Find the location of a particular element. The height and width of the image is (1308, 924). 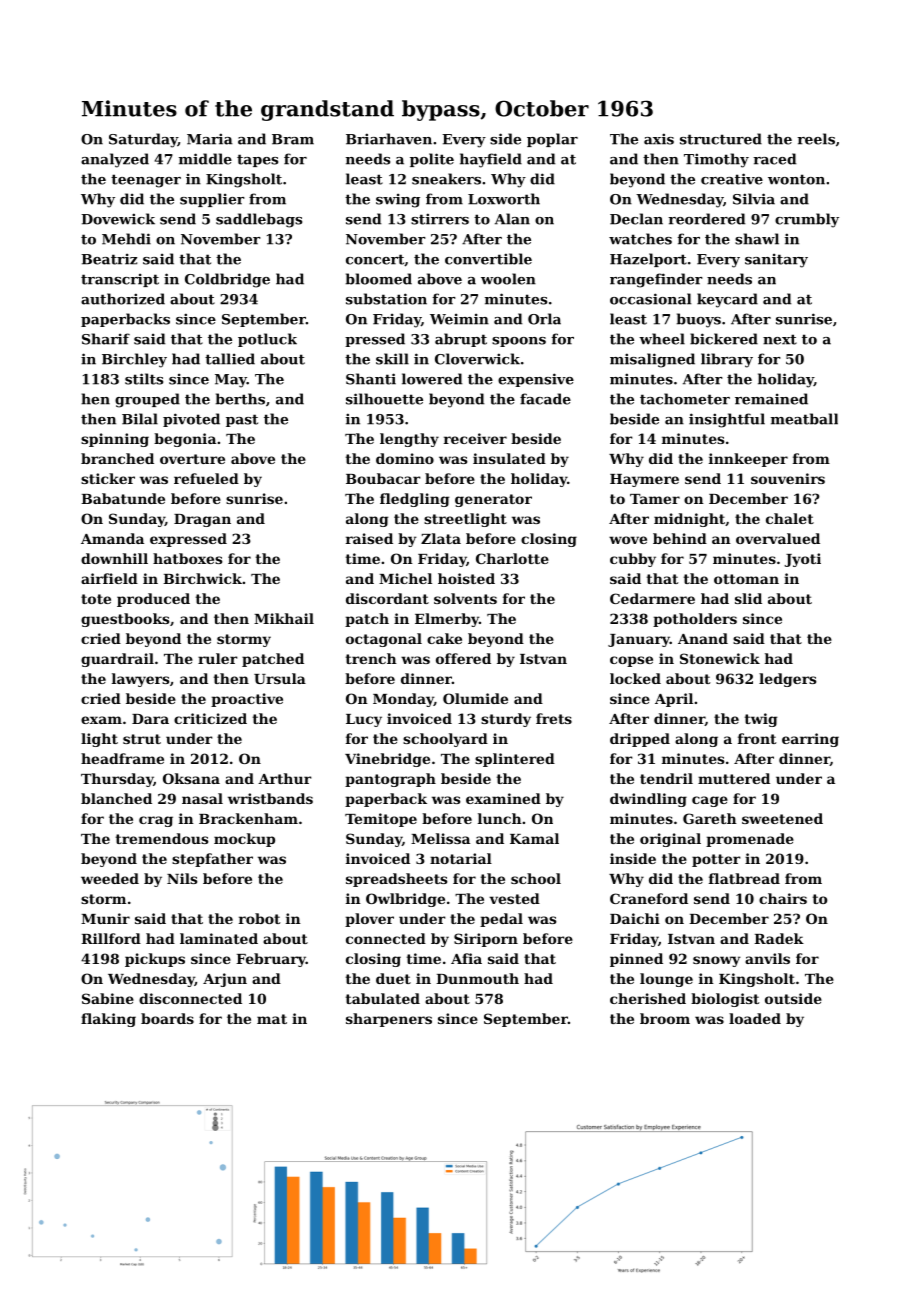

structured is located at coordinates (721, 139).
